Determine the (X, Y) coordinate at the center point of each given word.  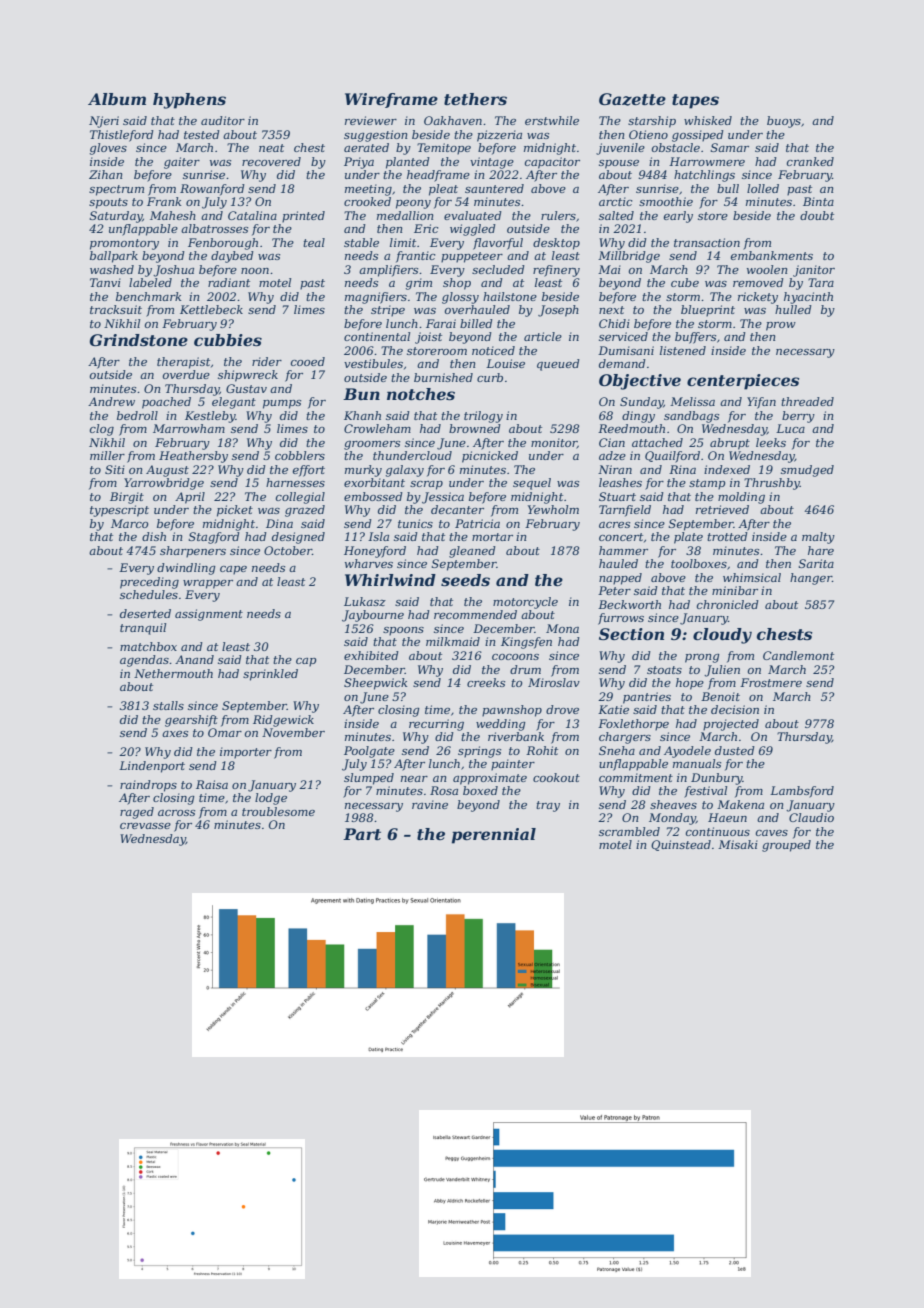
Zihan (105, 174)
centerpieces (743, 382)
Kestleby (210, 417)
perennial (494, 836)
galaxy (405, 471)
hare (821, 550)
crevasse (145, 826)
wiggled (473, 230)
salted (616, 215)
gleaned (472, 552)
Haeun (727, 817)
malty (818, 538)
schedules (149, 594)
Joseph (558, 311)
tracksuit (116, 309)
